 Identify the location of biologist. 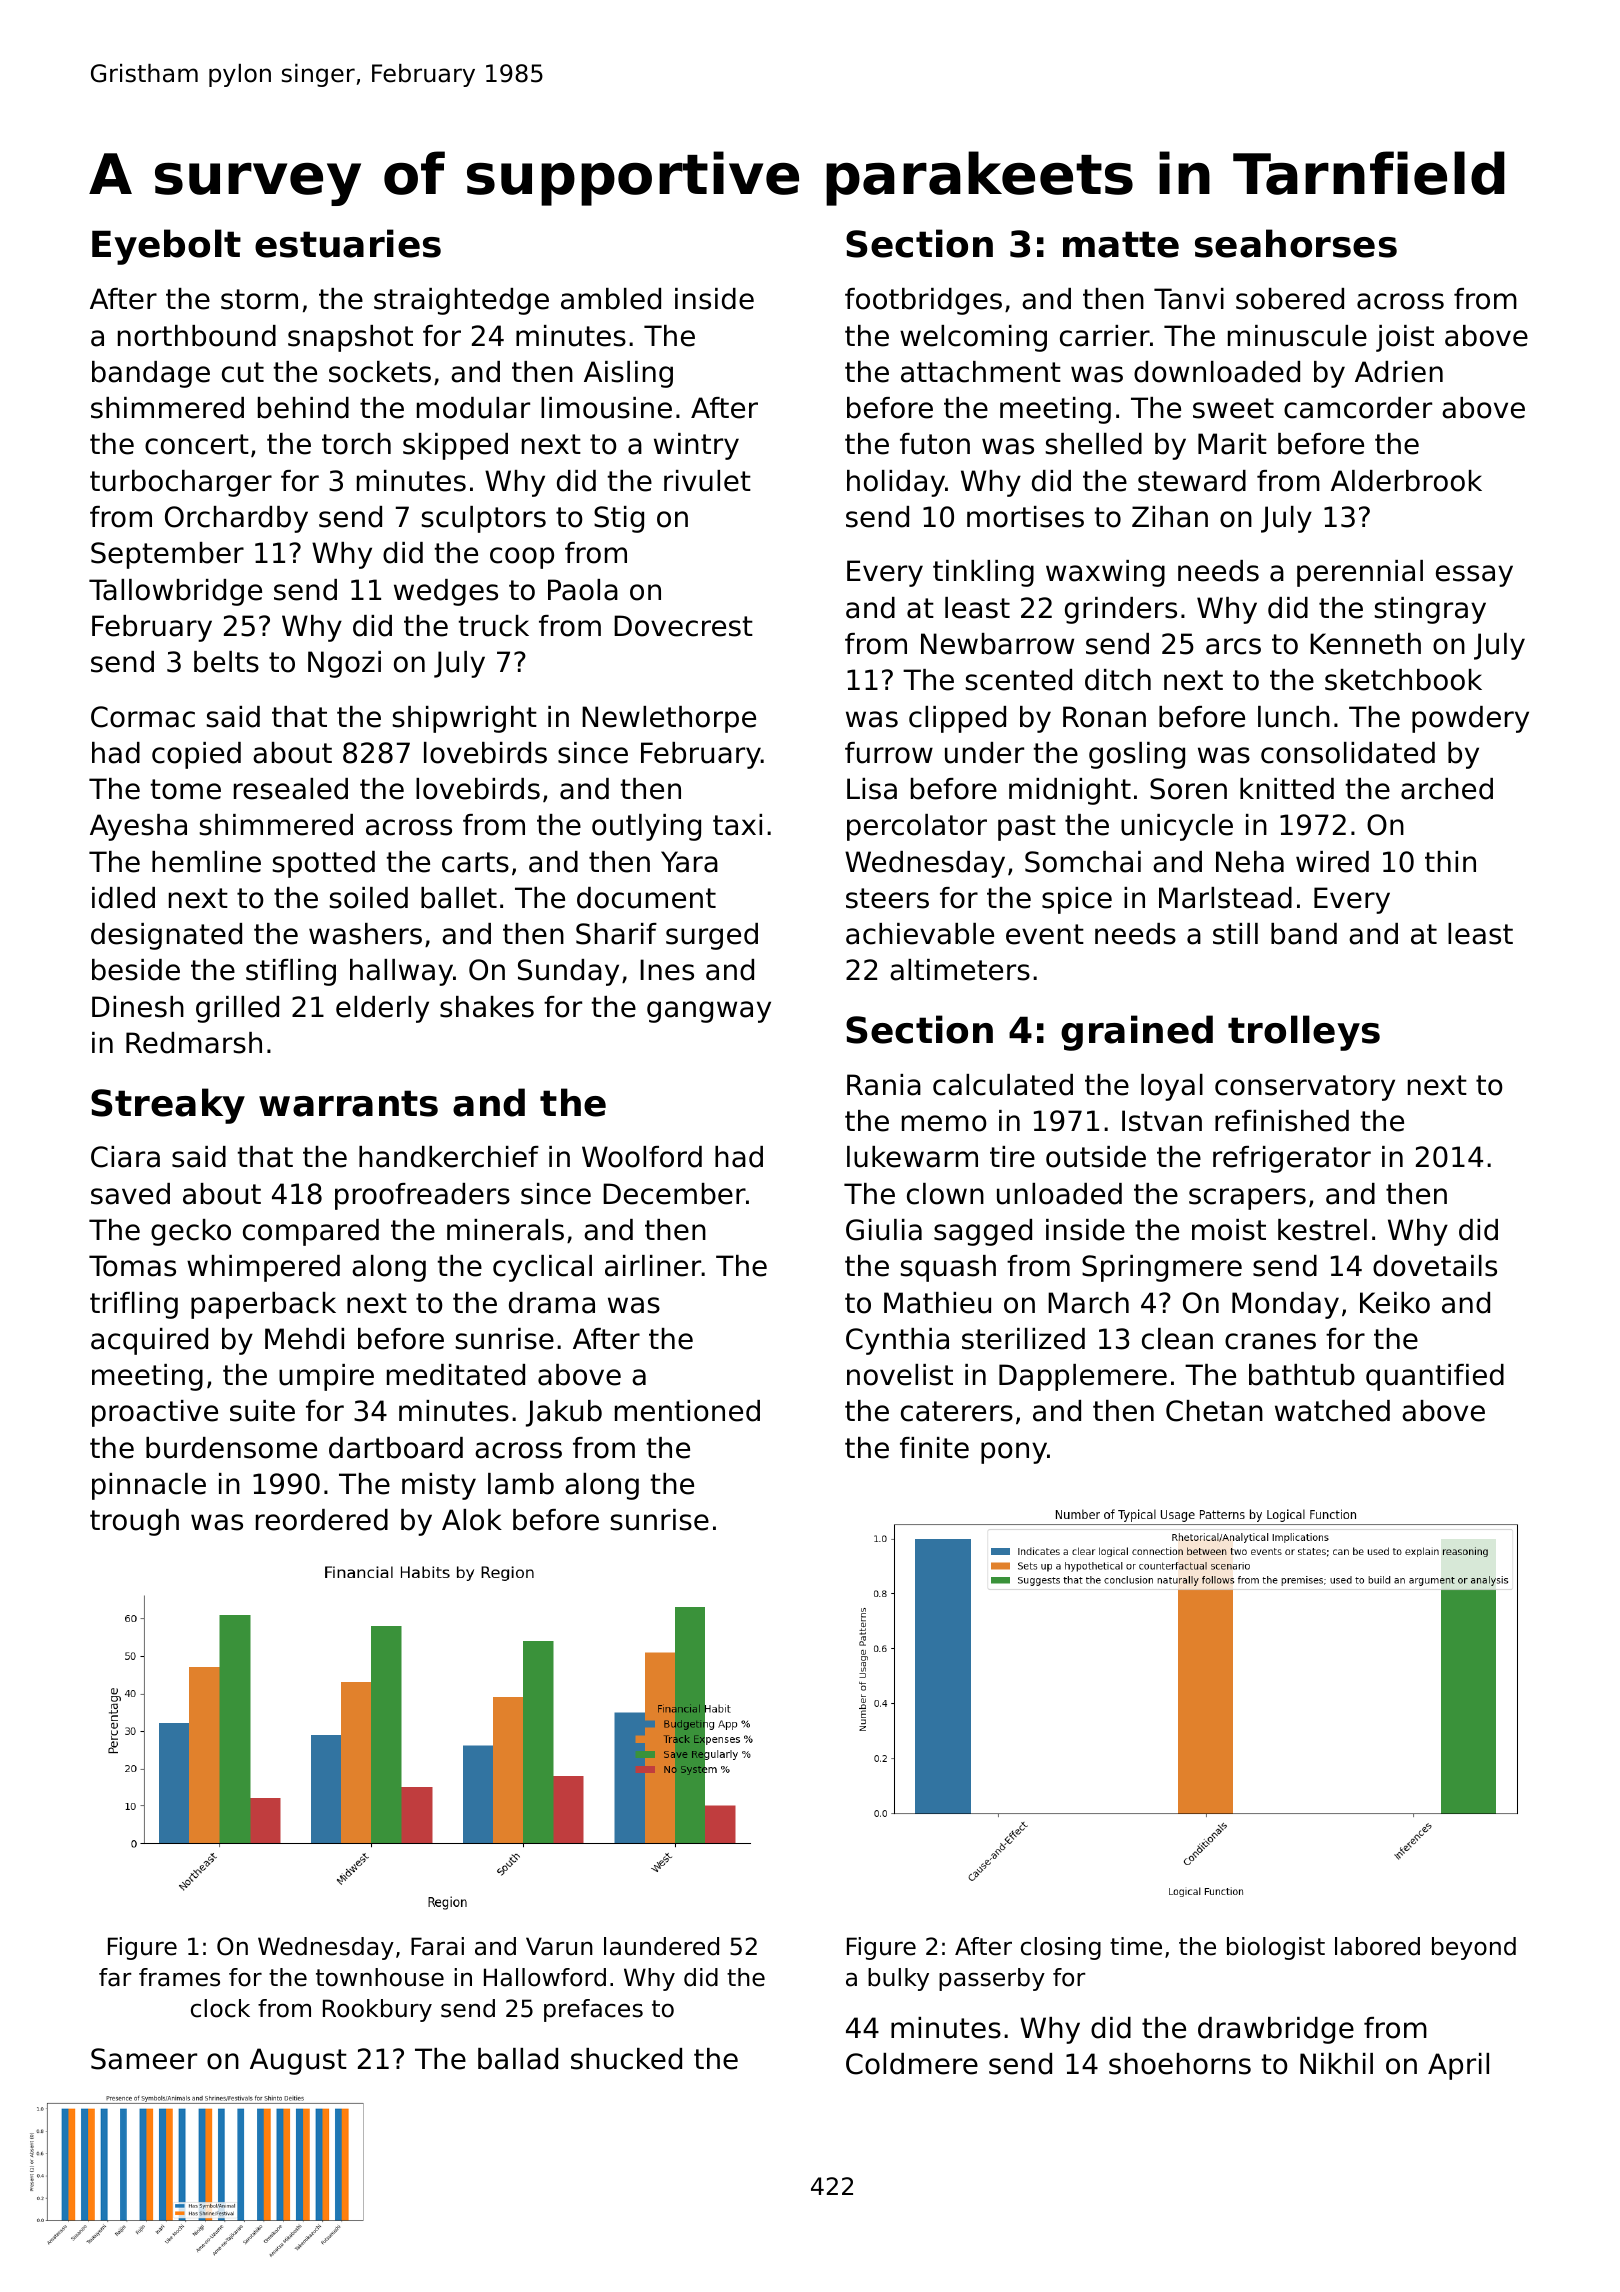
(1276, 1948).
